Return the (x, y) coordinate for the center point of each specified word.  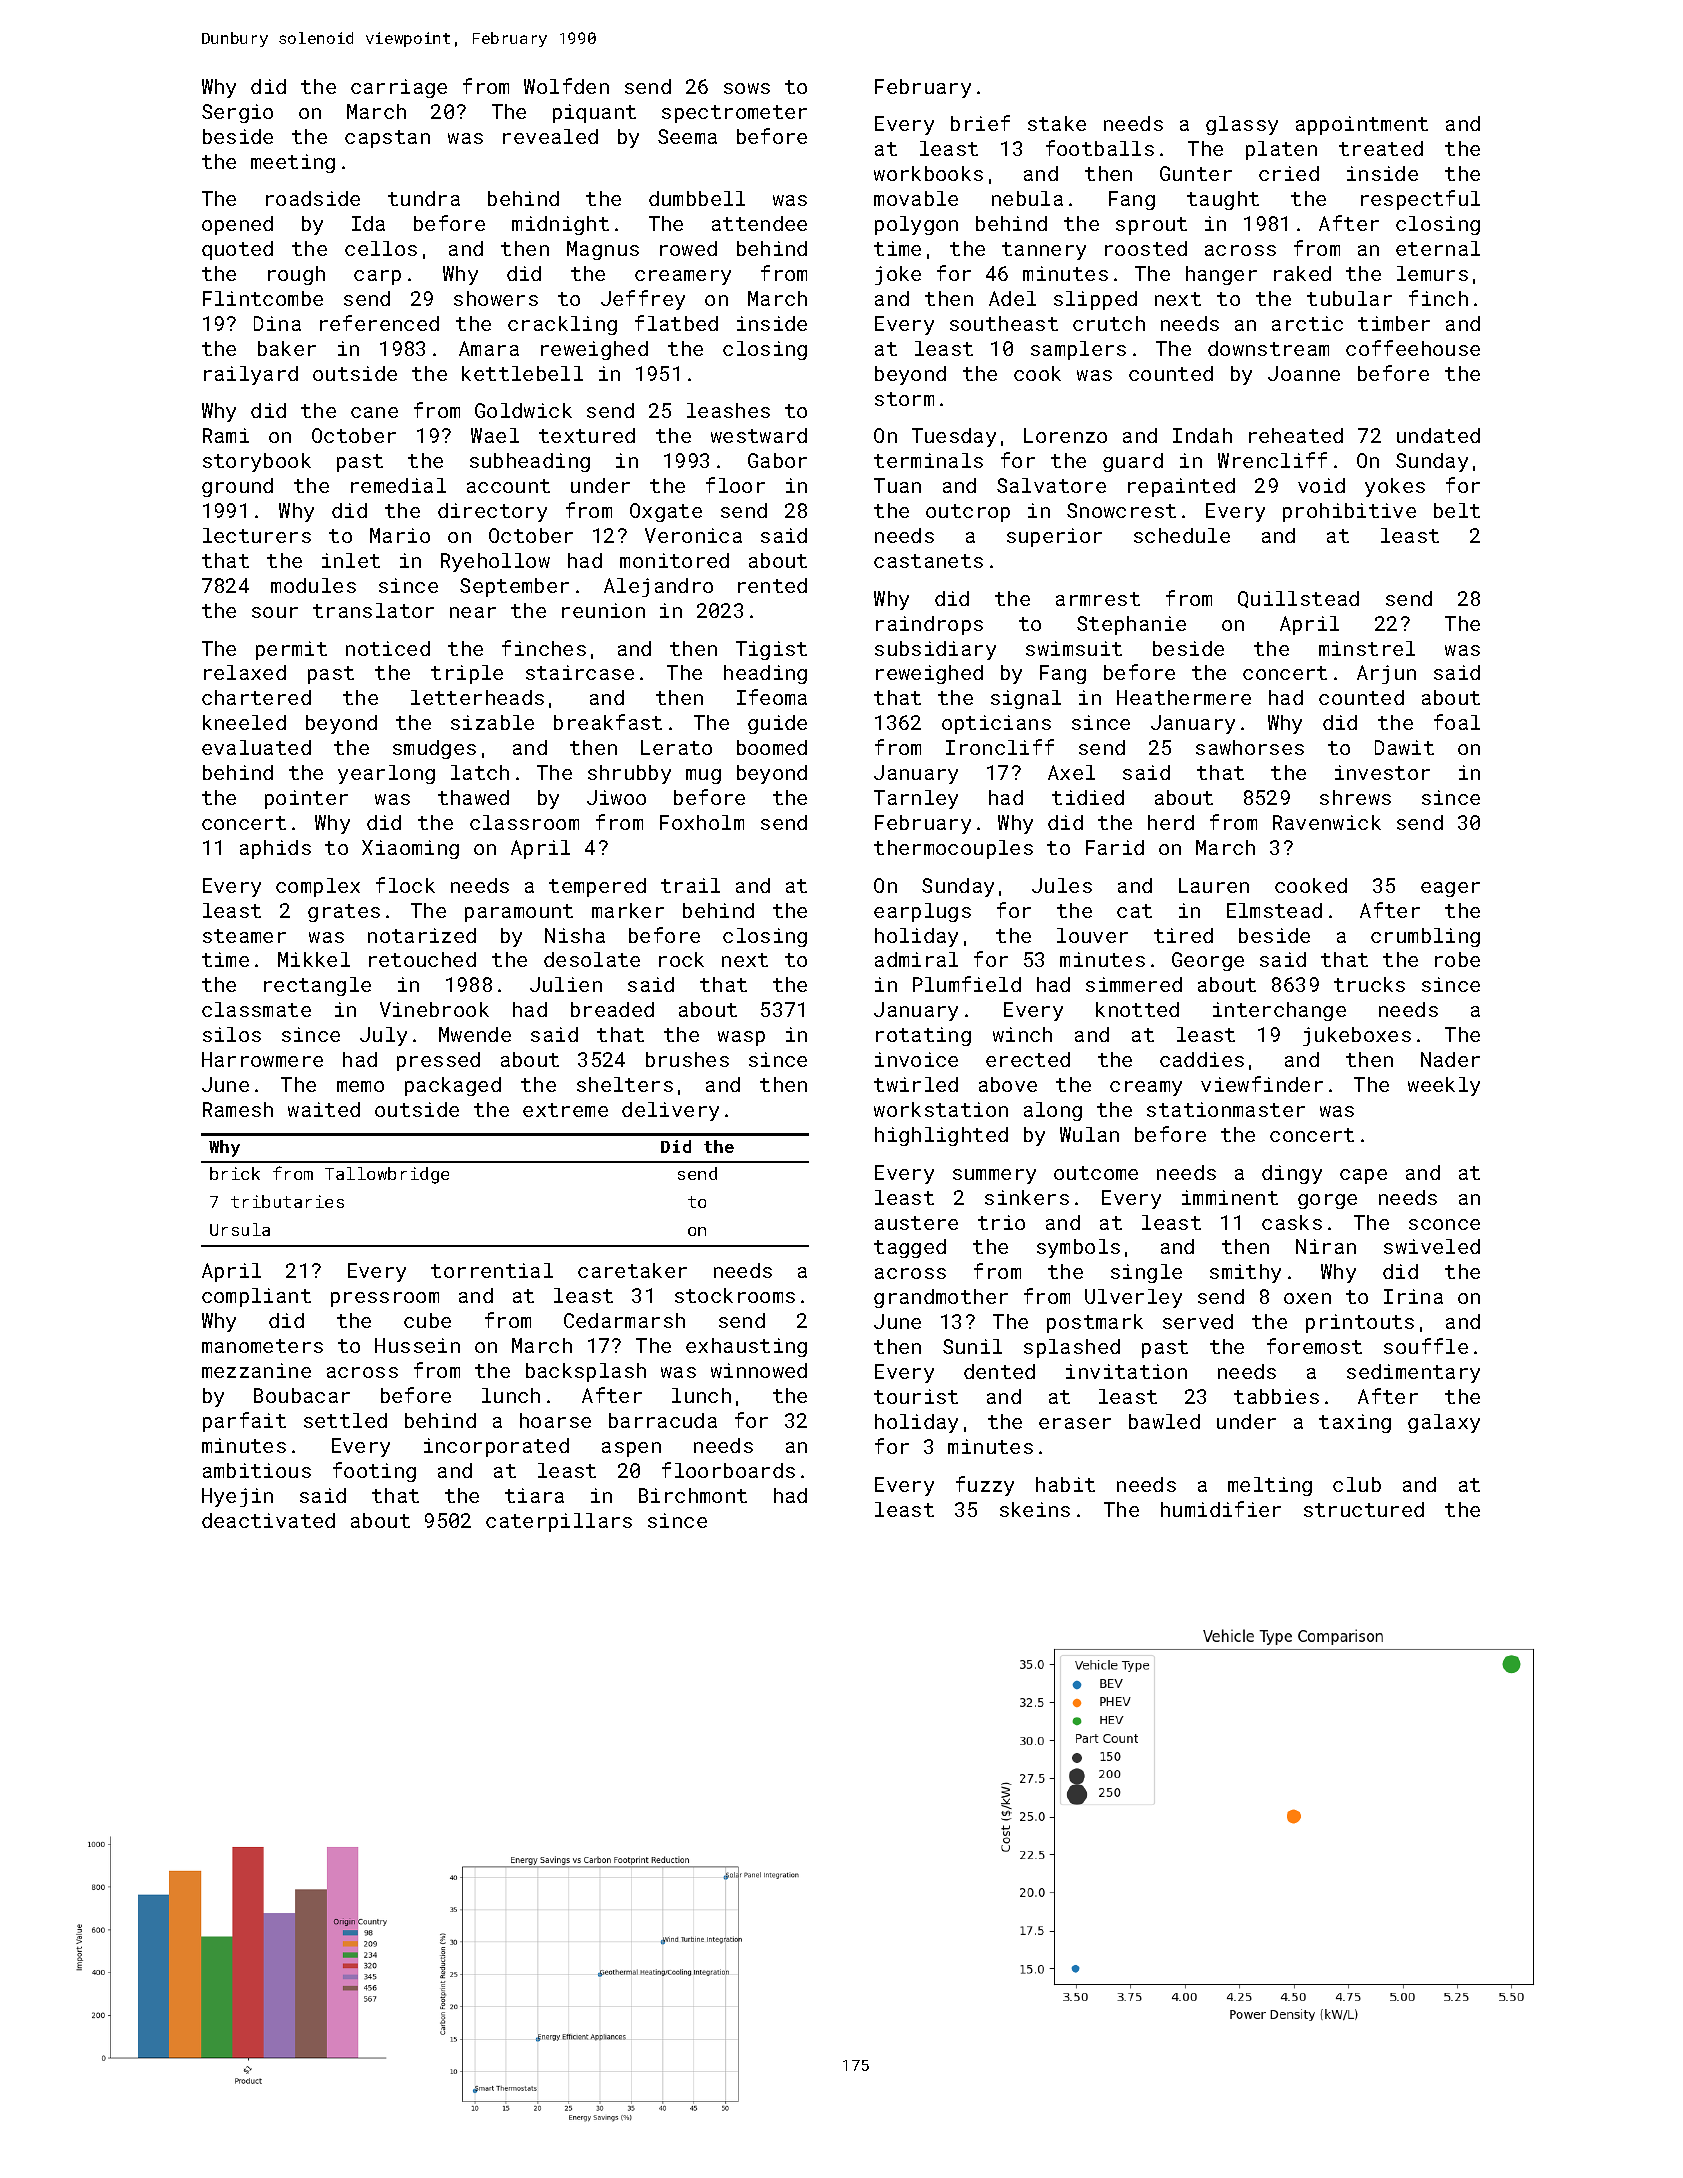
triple (467, 674)
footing (374, 1472)
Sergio (237, 113)
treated (1381, 148)
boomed (772, 747)
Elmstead (1274, 910)
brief (980, 123)
